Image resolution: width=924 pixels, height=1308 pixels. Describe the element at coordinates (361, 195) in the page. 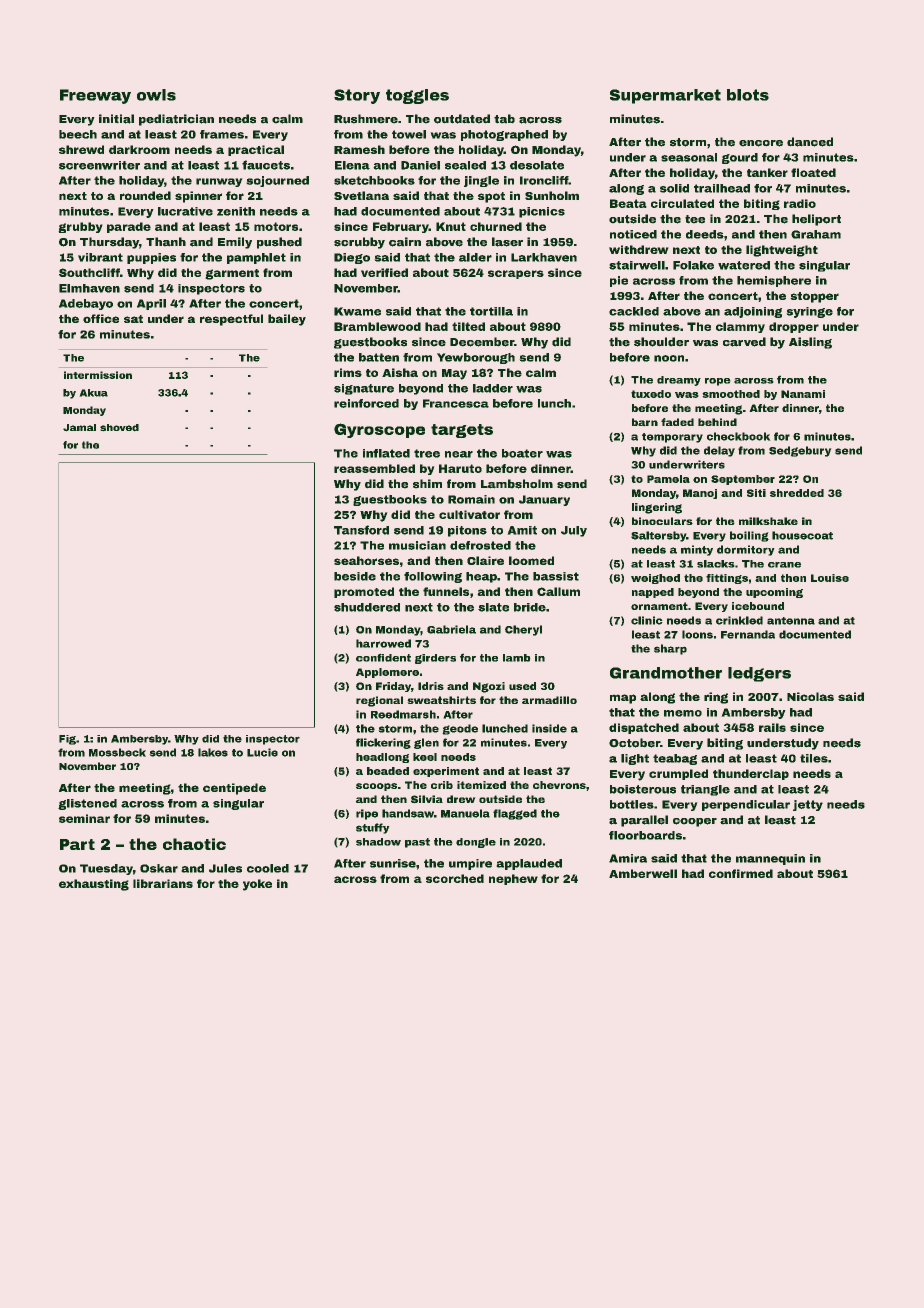

I see `Svetlana` at that location.
